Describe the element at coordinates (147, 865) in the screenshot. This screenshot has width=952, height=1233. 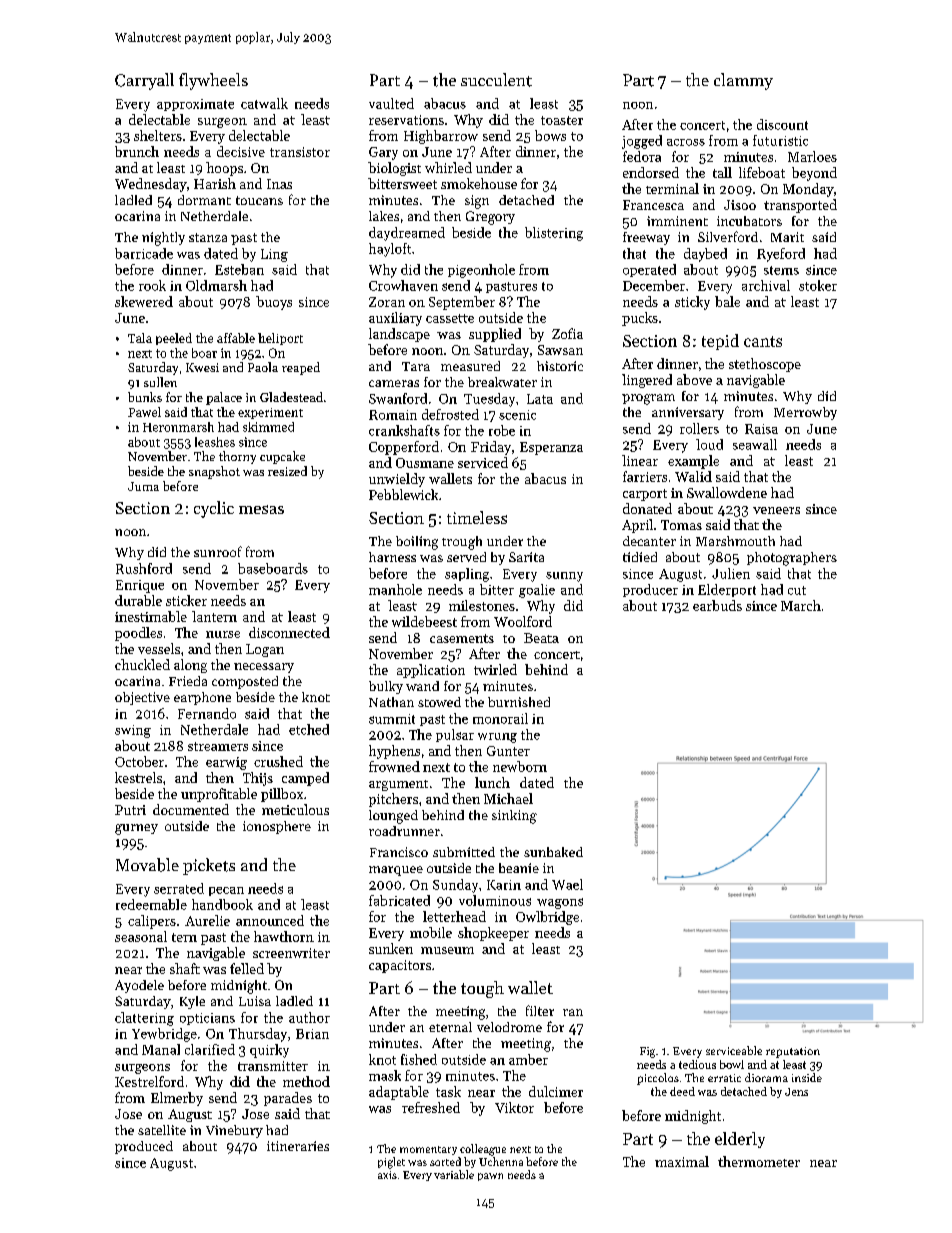
I see `Movable` at that location.
